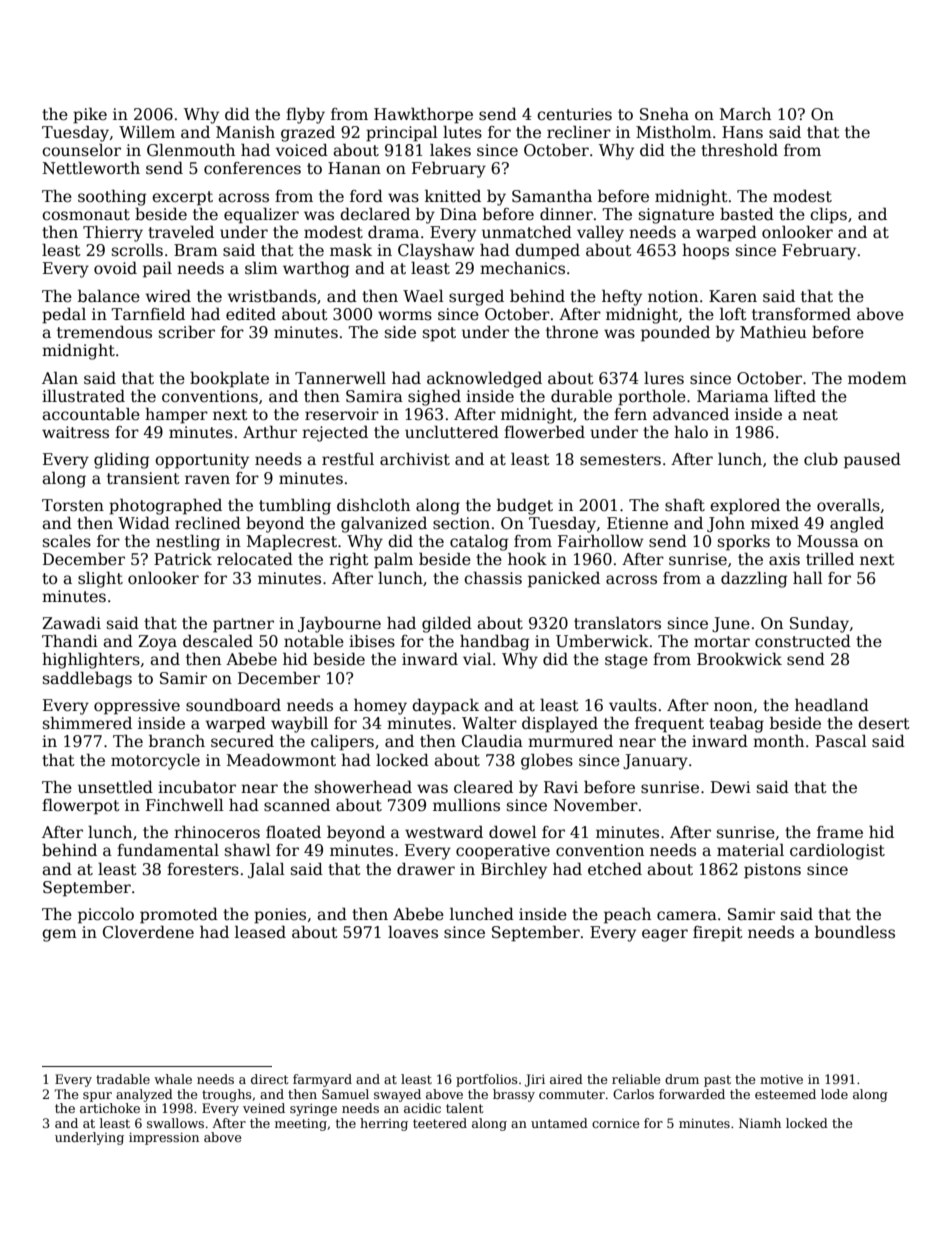  I want to click on teetered, so click(440, 1123).
